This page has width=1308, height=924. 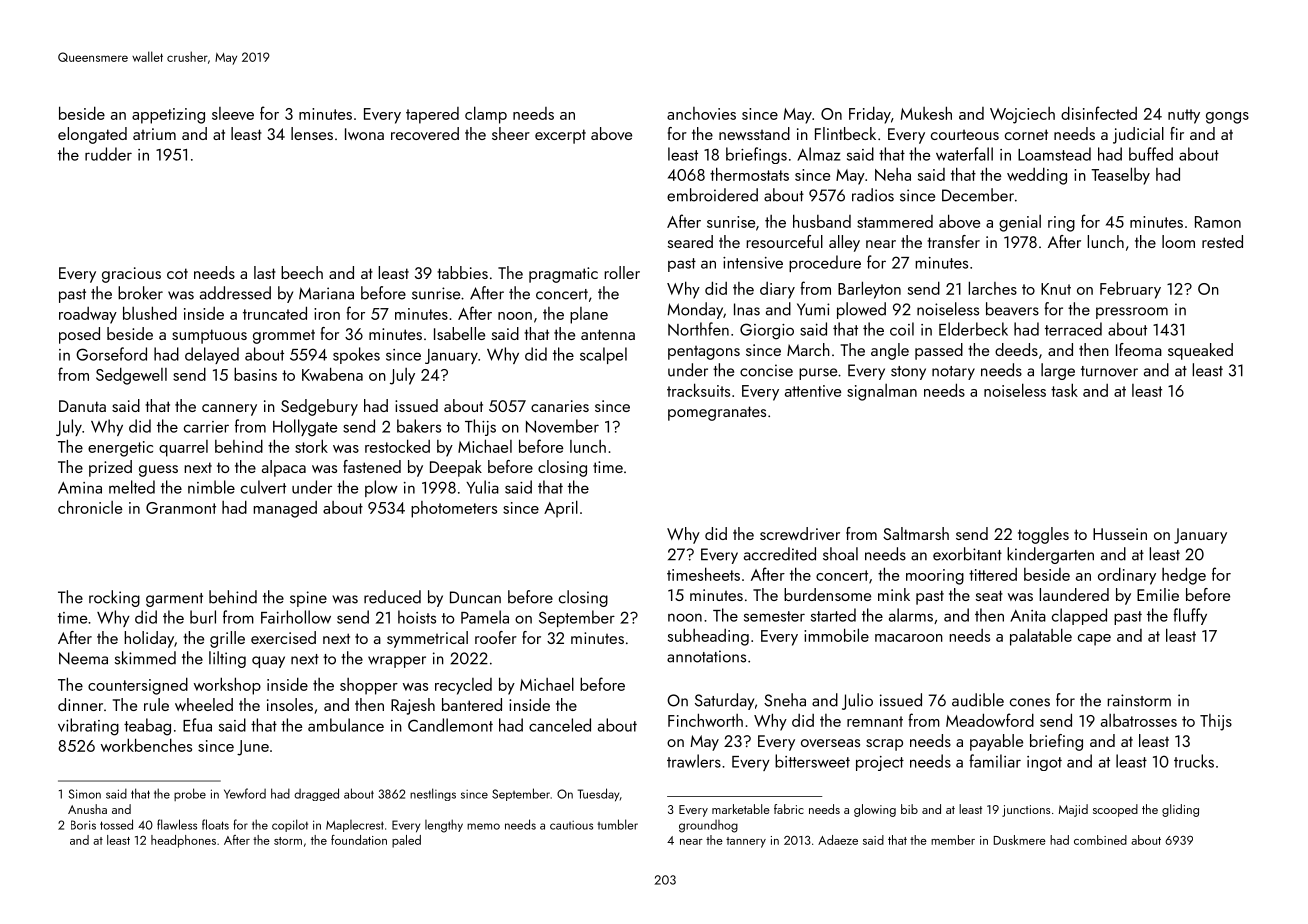 What do you see at coordinates (108, 154) in the page?
I see `rudder` at bounding box center [108, 154].
